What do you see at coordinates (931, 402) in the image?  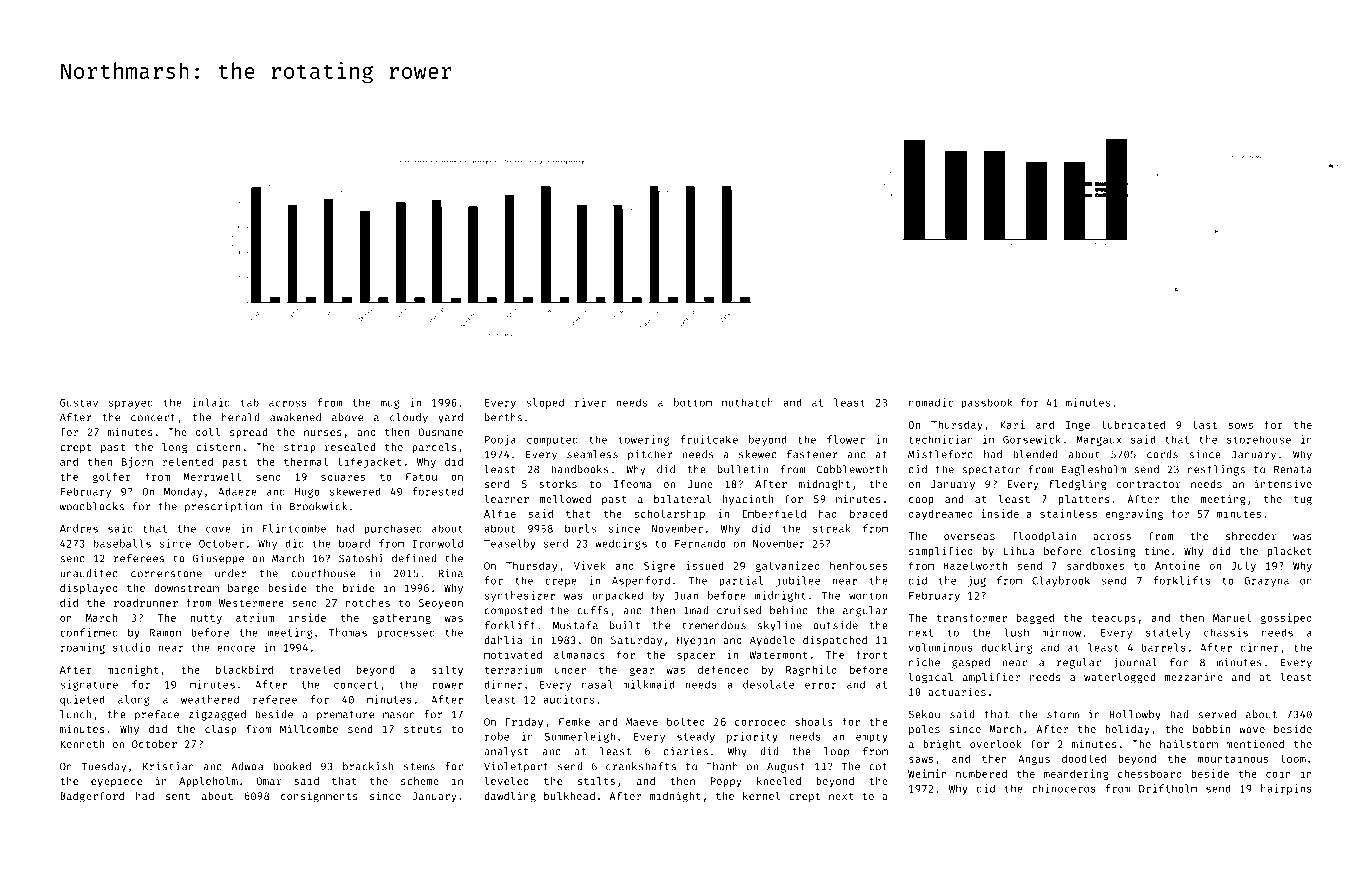 I see `nomadic` at bounding box center [931, 402].
